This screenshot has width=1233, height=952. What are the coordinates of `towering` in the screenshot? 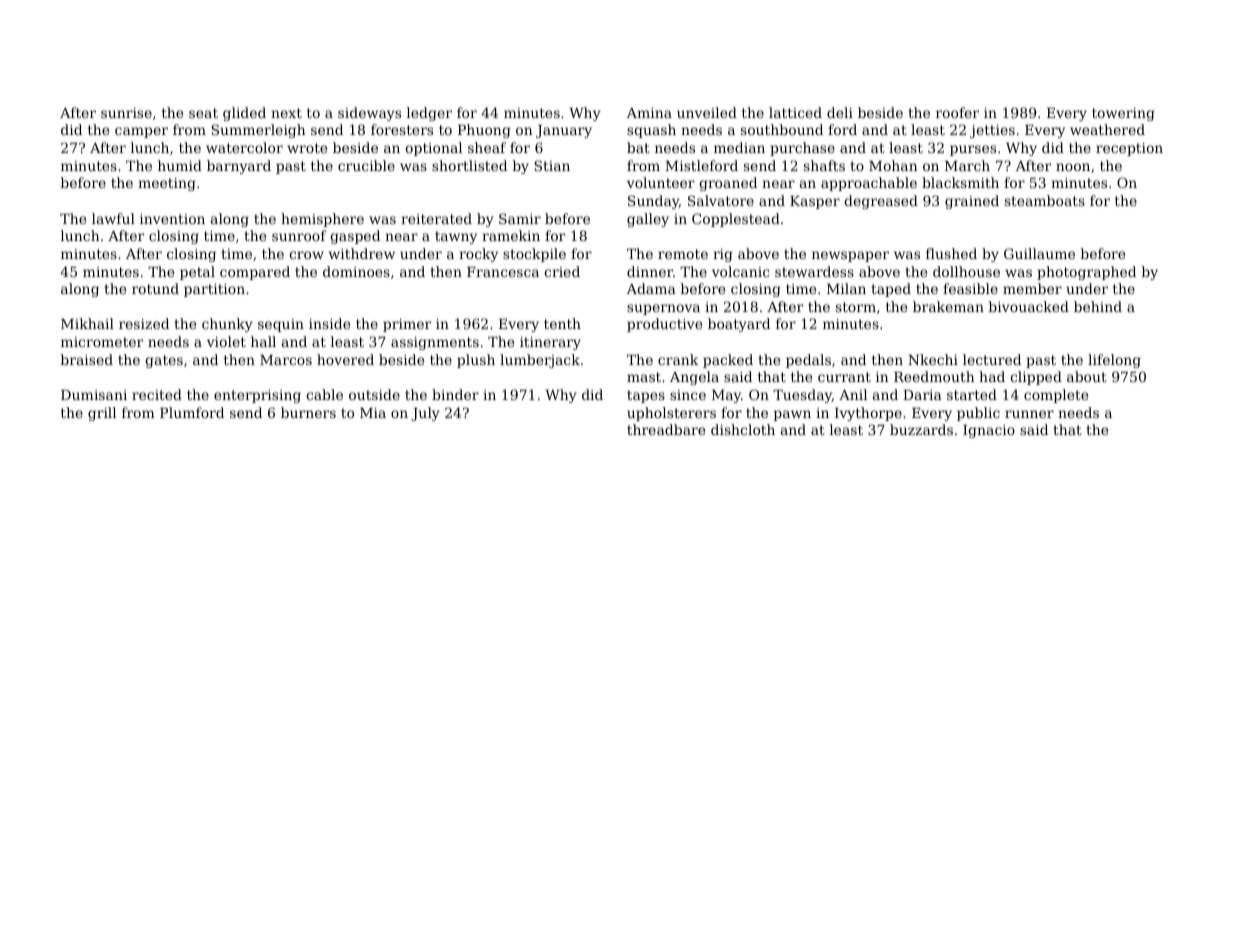 It's located at (1123, 114).
